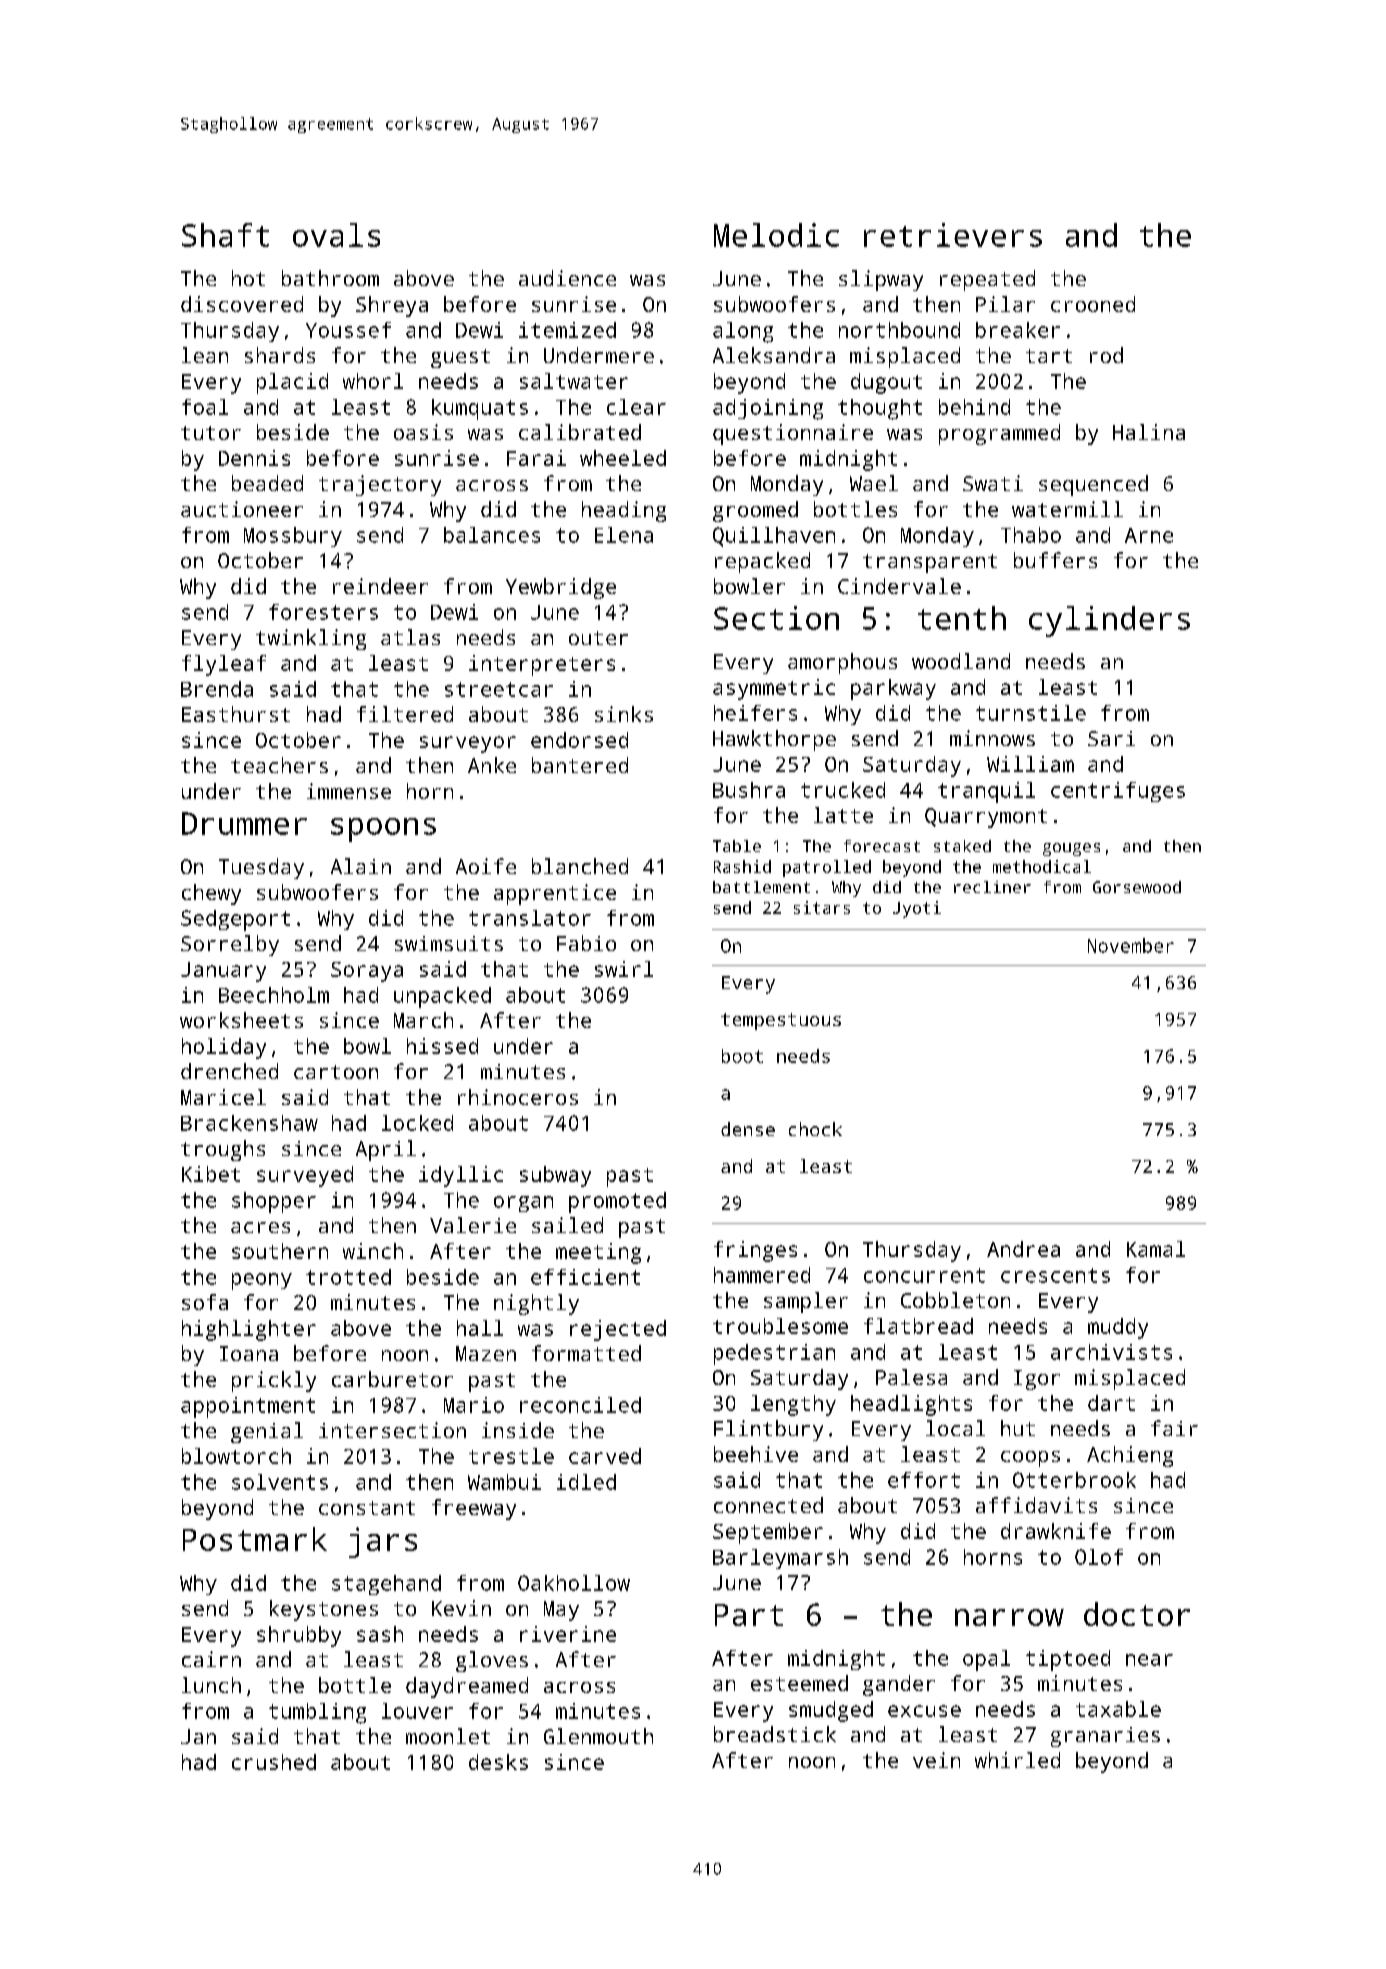 This screenshot has width=1386, height=1969. What do you see at coordinates (1137, 1614) in the screenshot?
I see `doctor` at bounding box center [1137, 1614].
